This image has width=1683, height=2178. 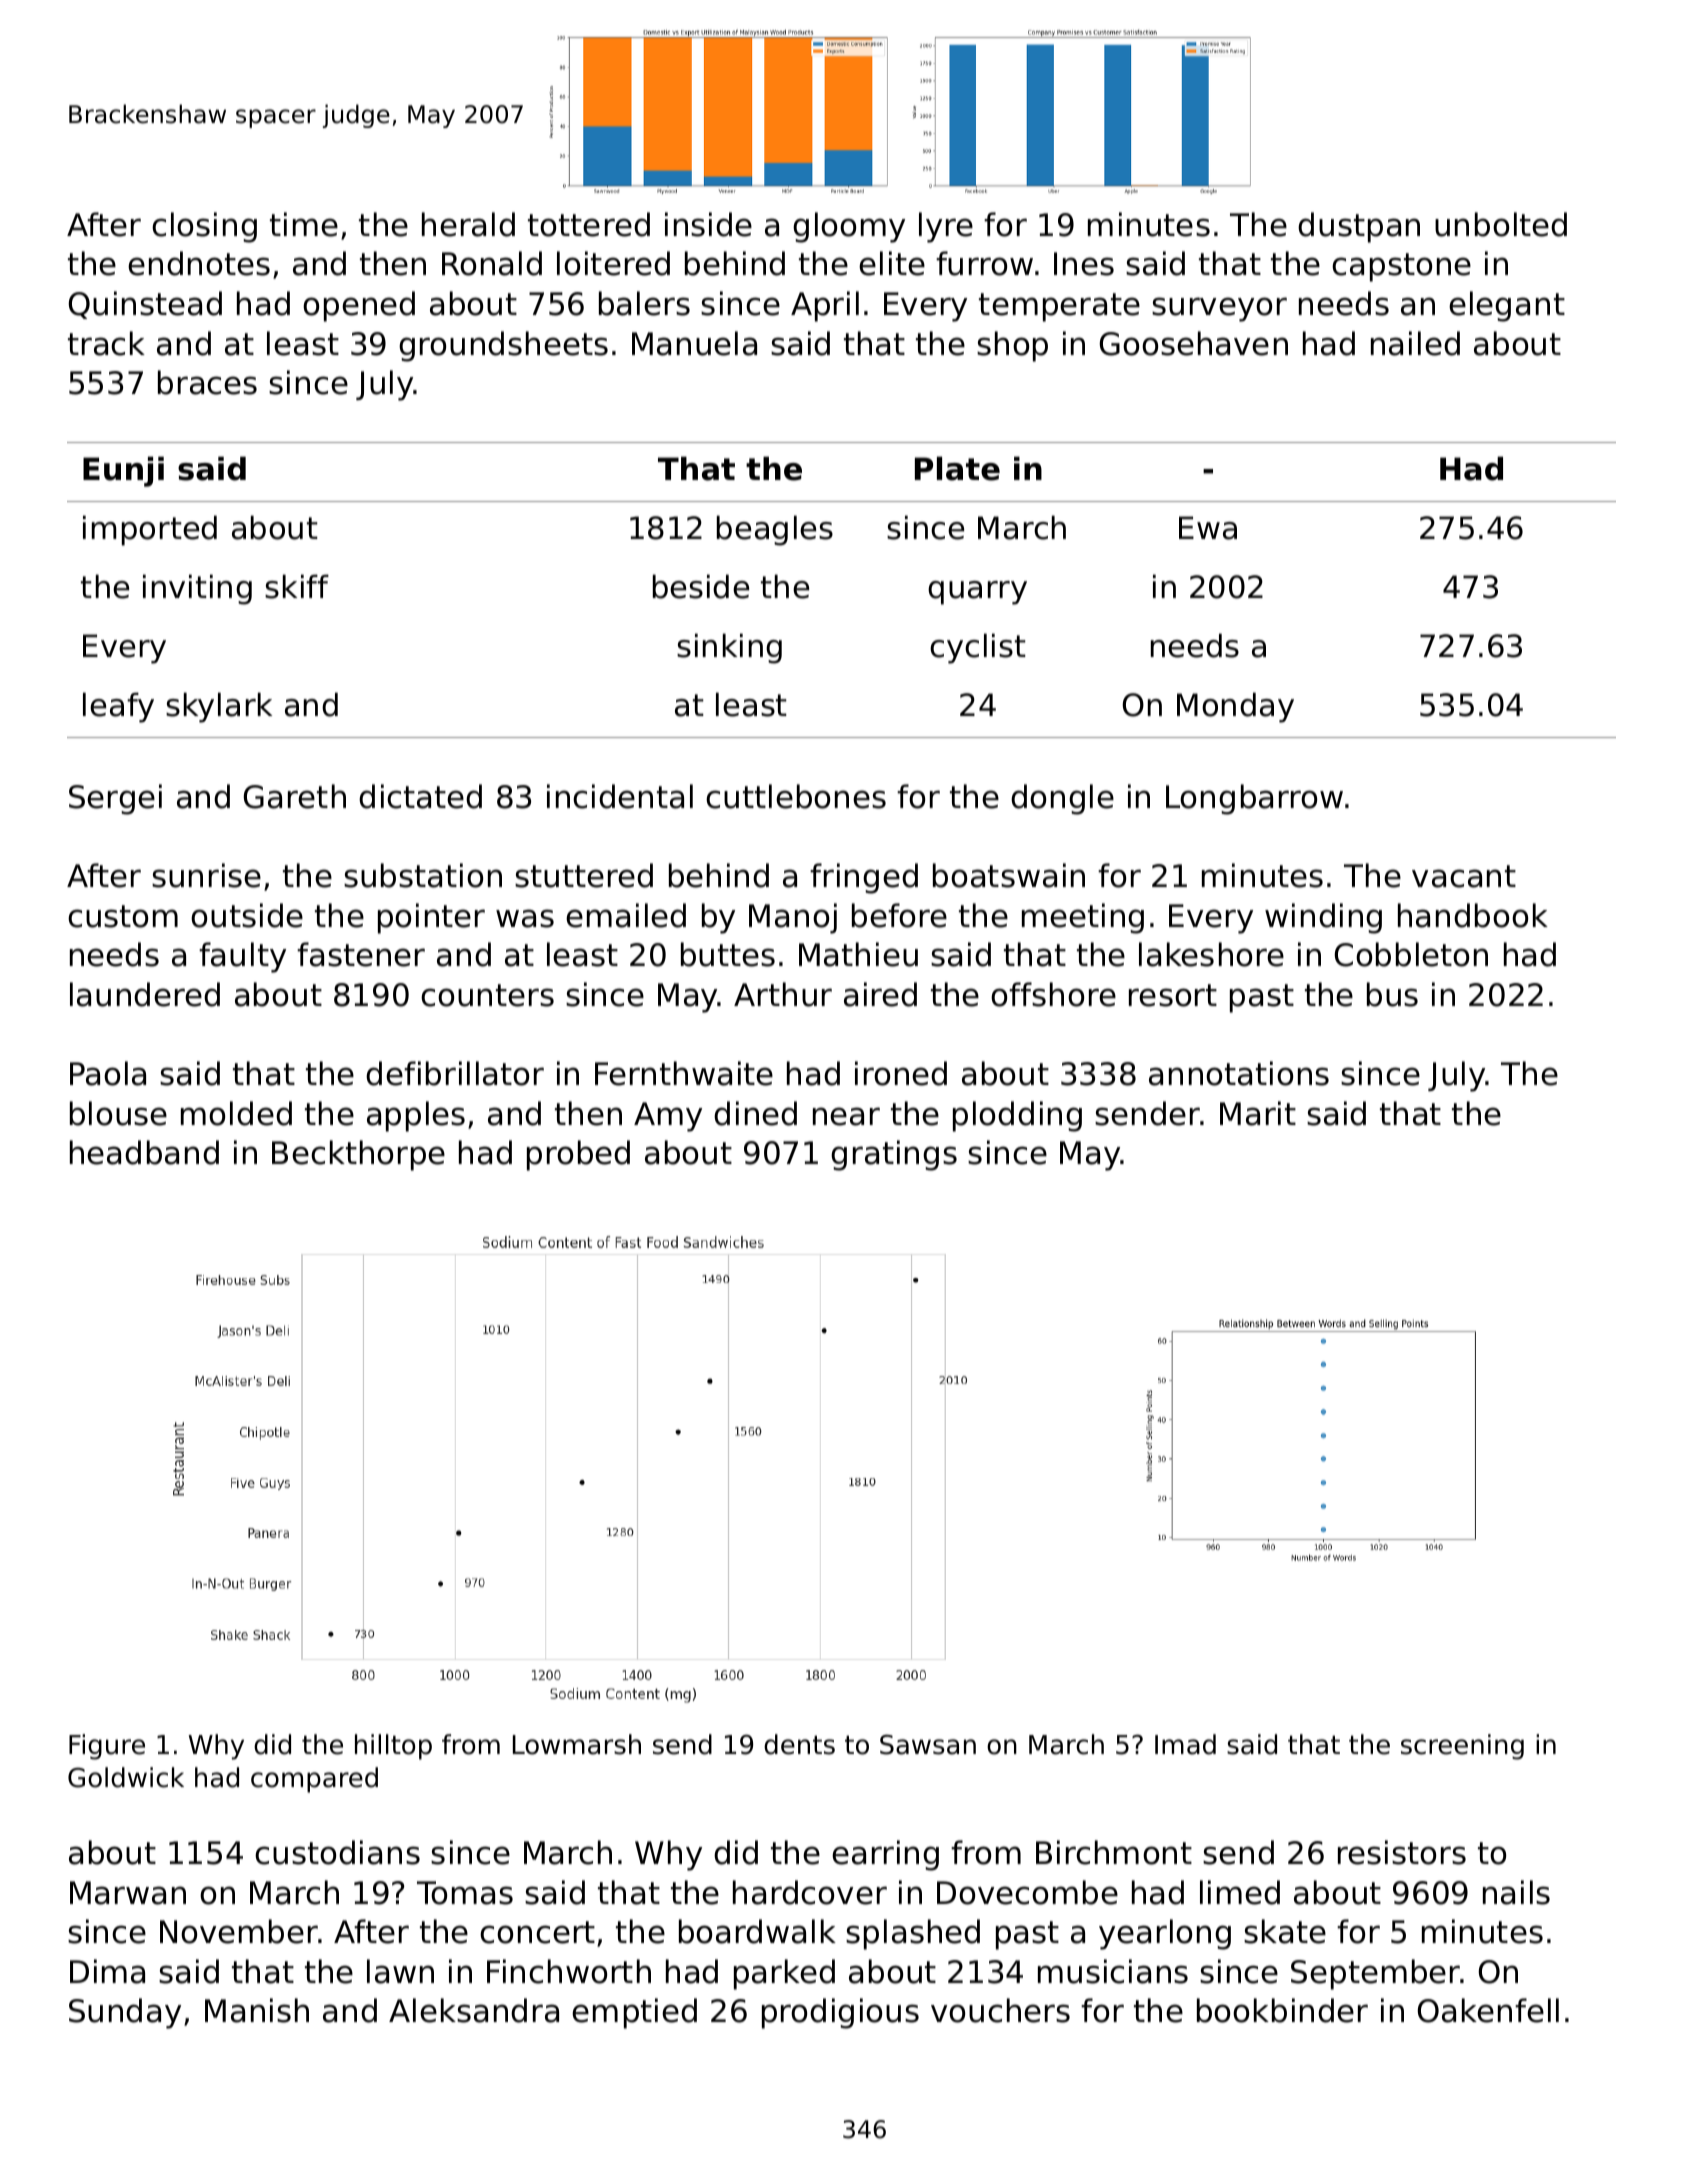 I want to click on skiff, so click(x=297, y=586).
